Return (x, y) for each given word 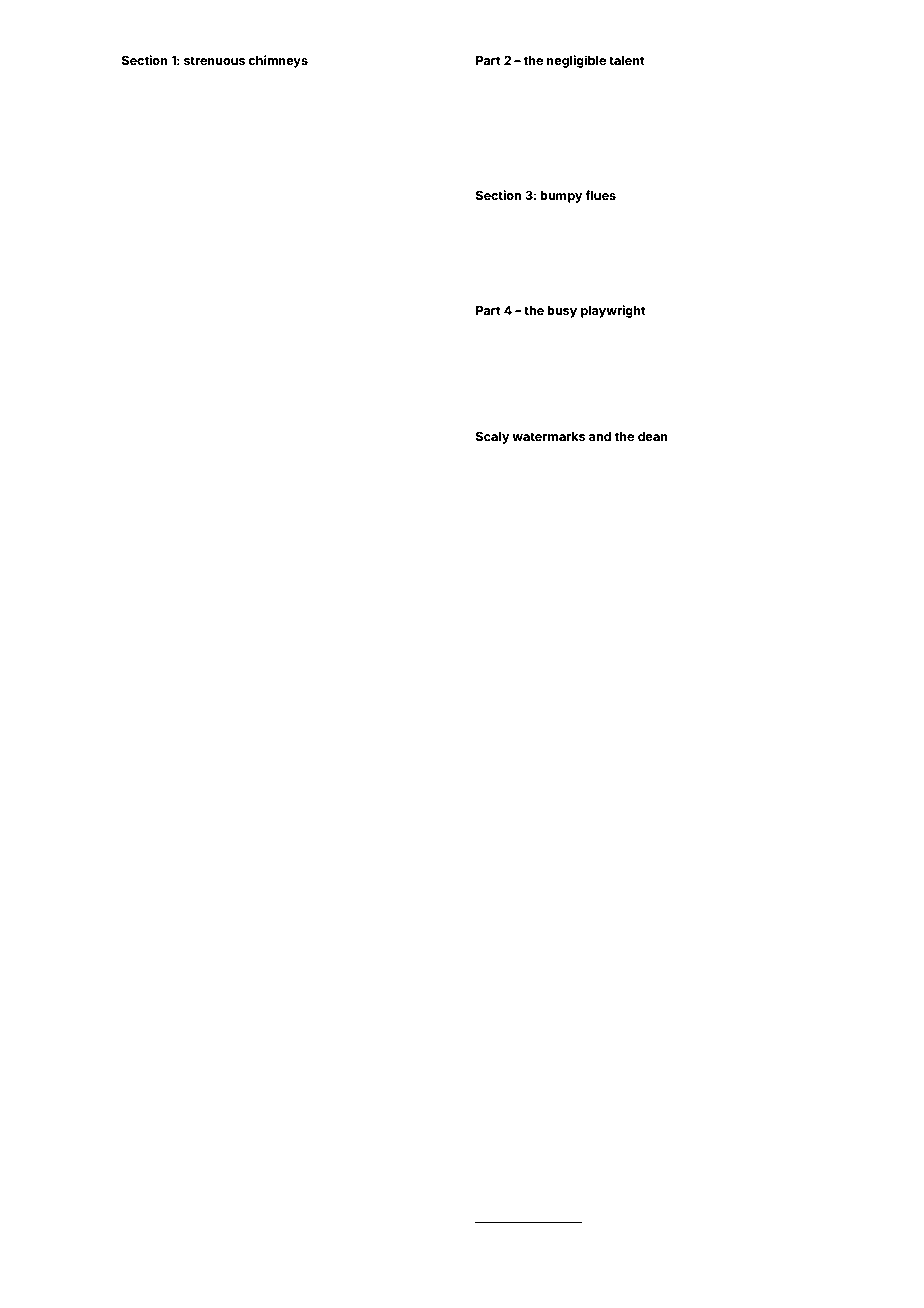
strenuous (214, 60)
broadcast (158, 481)
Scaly (492, 438)
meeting (272, 481)
